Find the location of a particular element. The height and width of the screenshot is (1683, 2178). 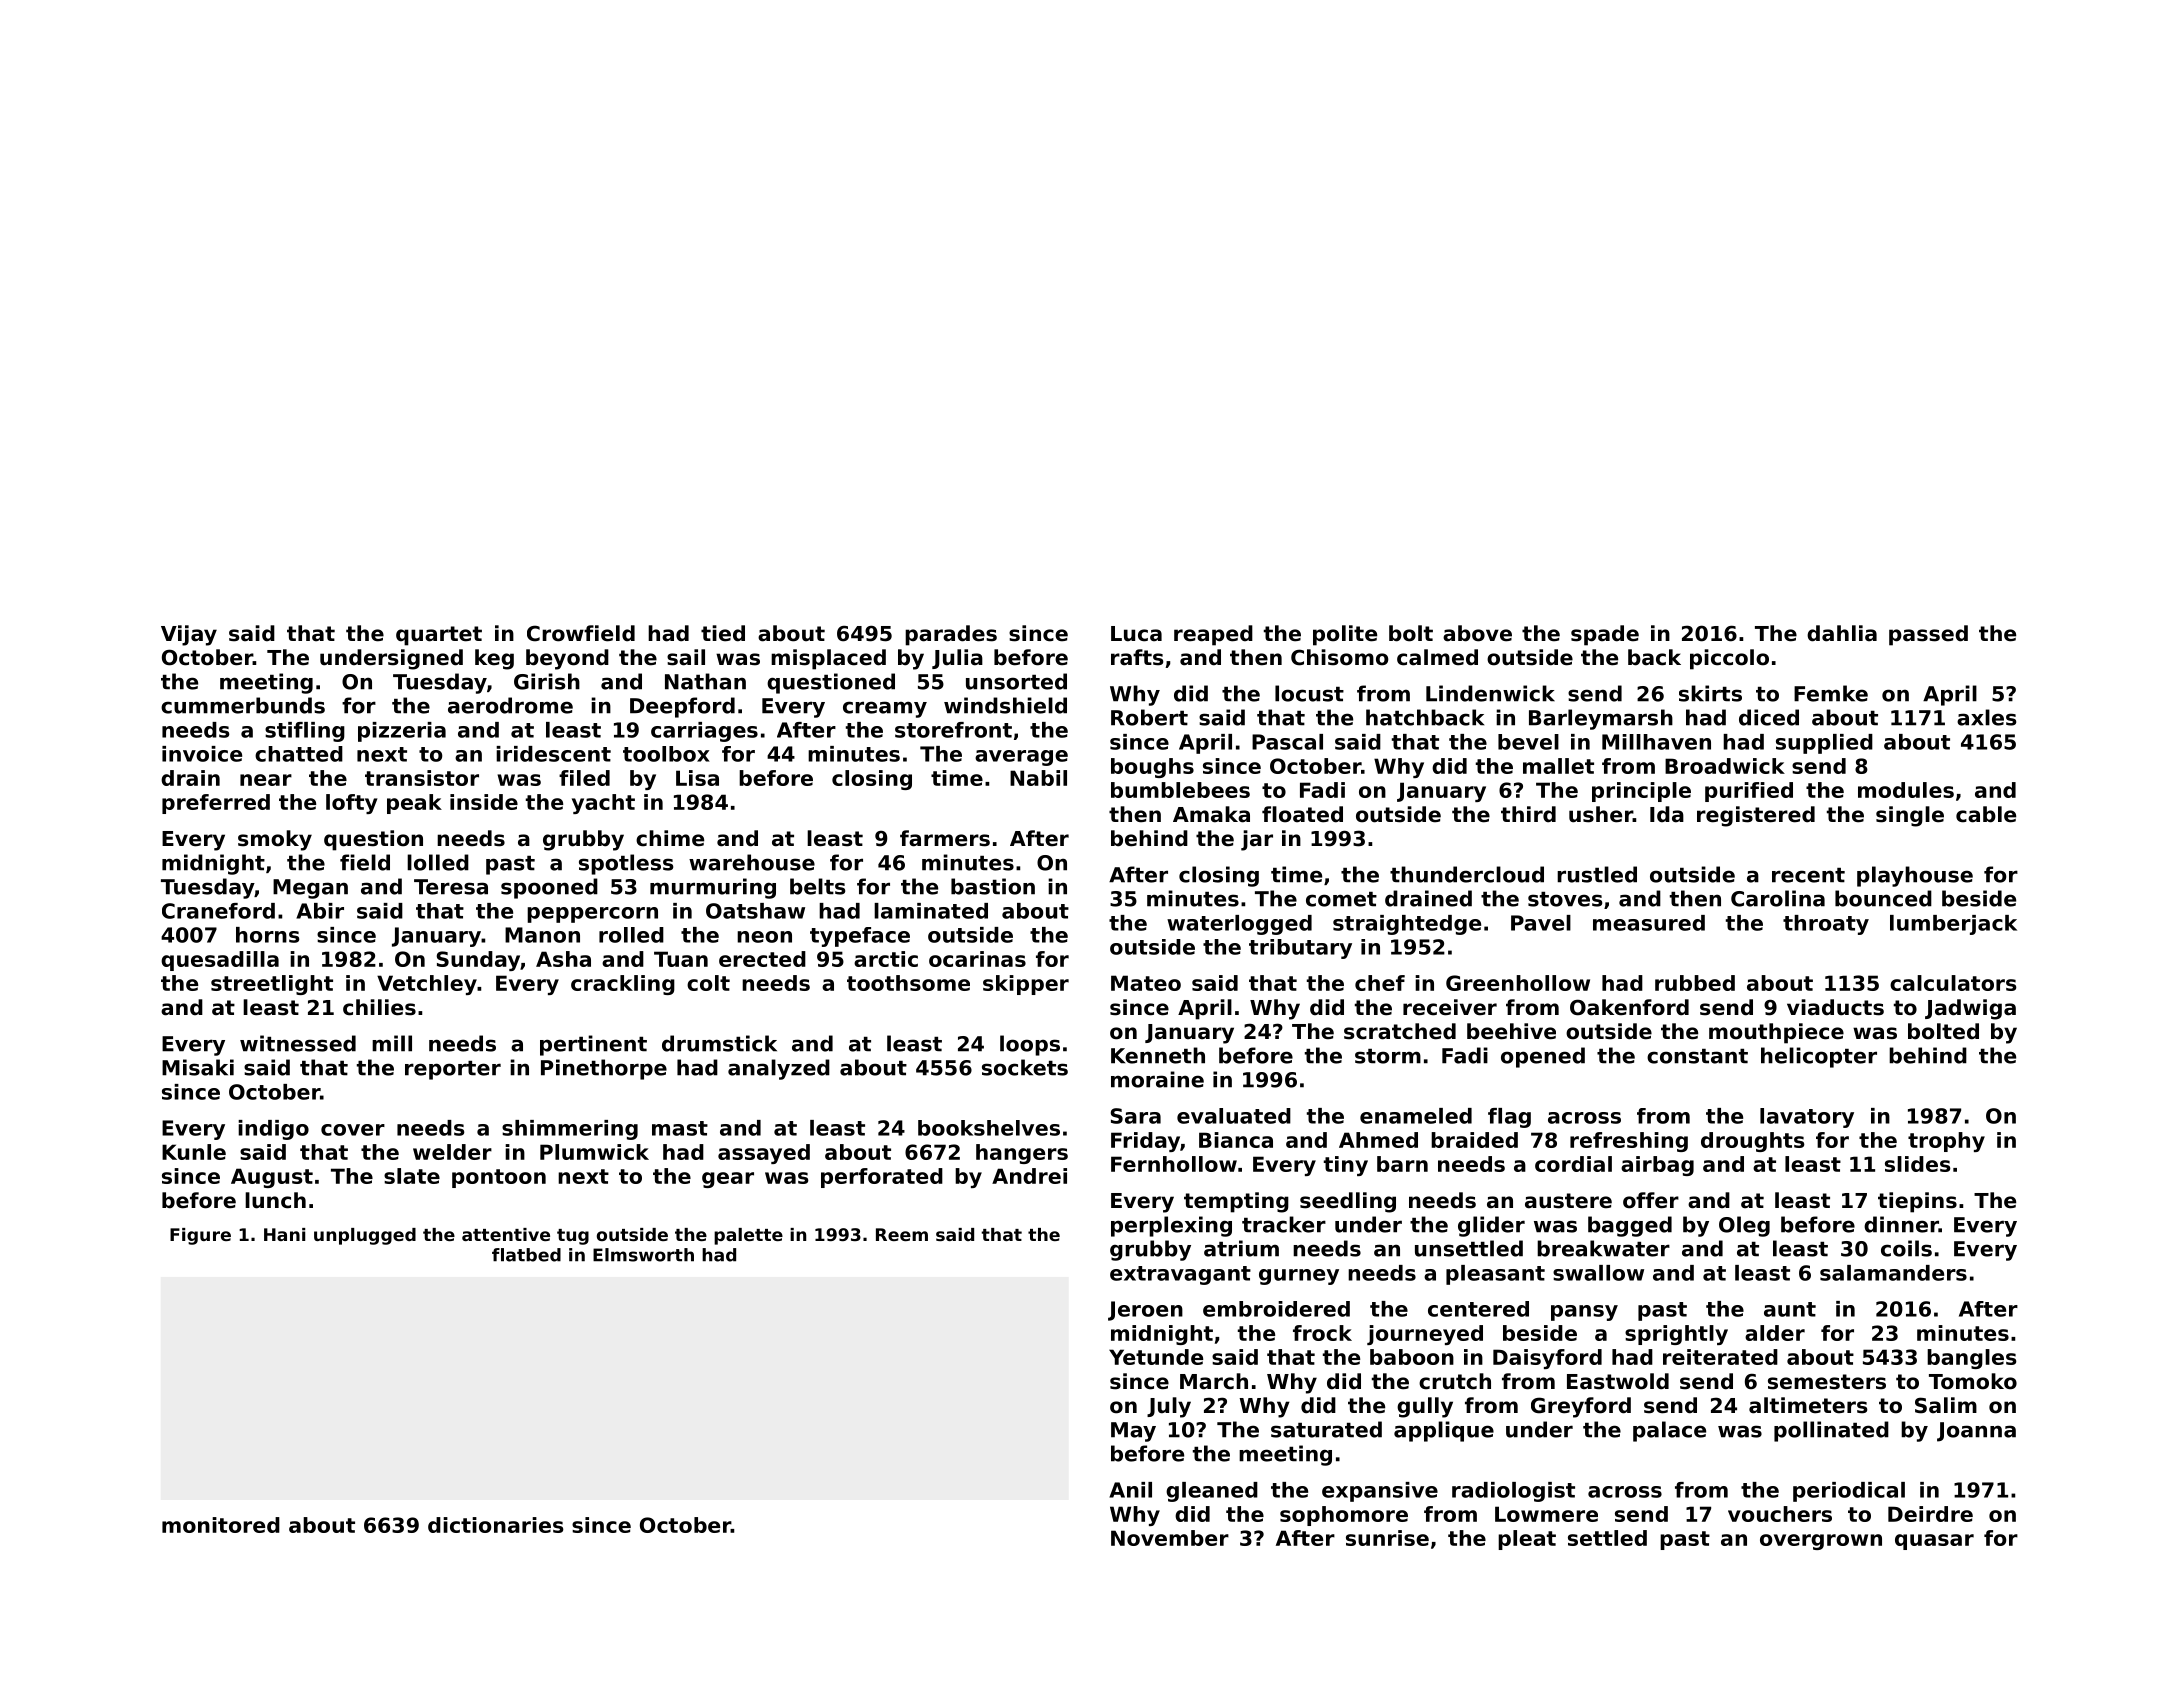

mast is located at coordinates (680, 1128).
